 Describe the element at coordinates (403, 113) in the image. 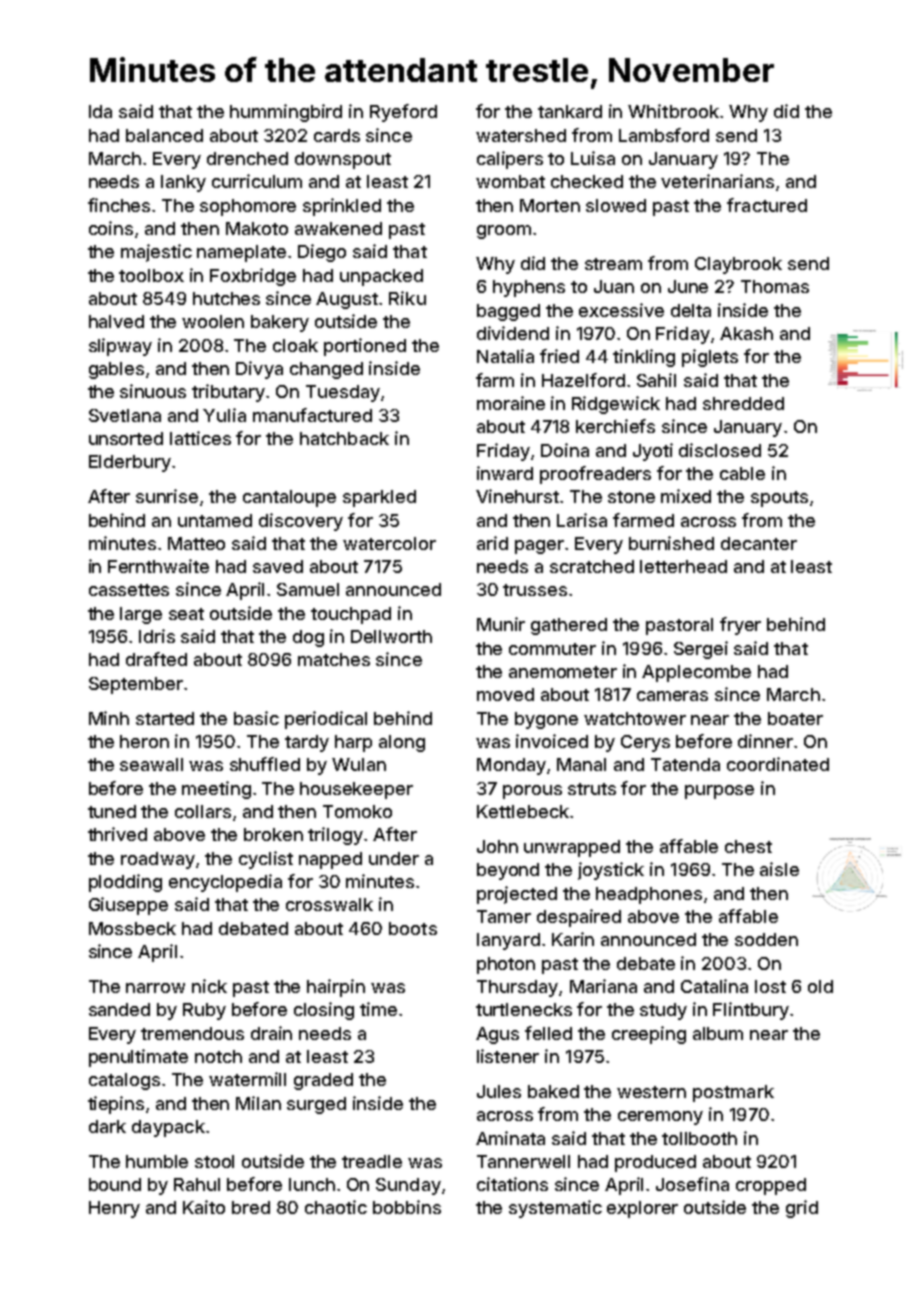

I see `Ryeford` at that location.
